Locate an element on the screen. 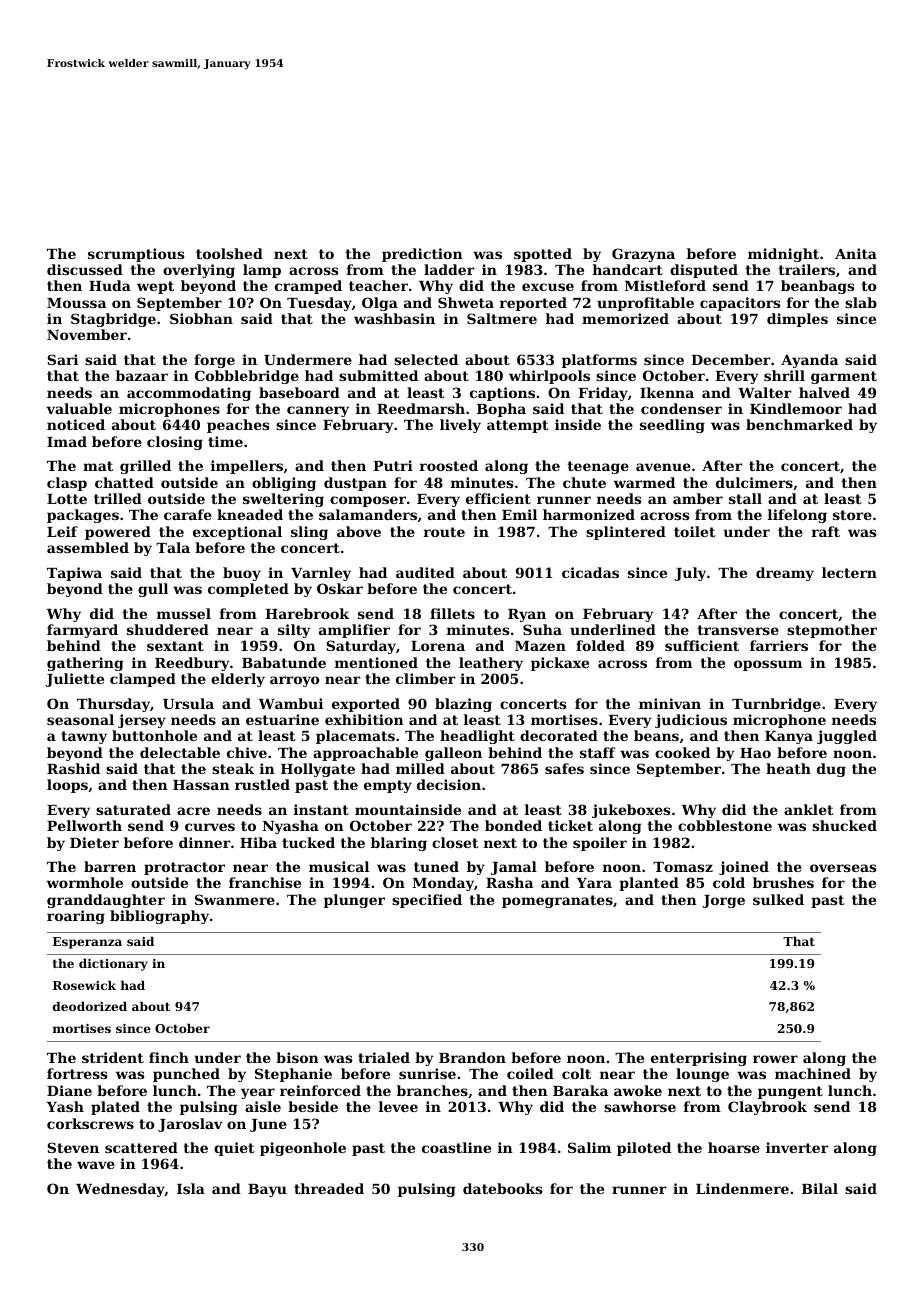 The height and width of the screenshot is (1308, 924). Tapiwa is located at coordinates (74, 574).
